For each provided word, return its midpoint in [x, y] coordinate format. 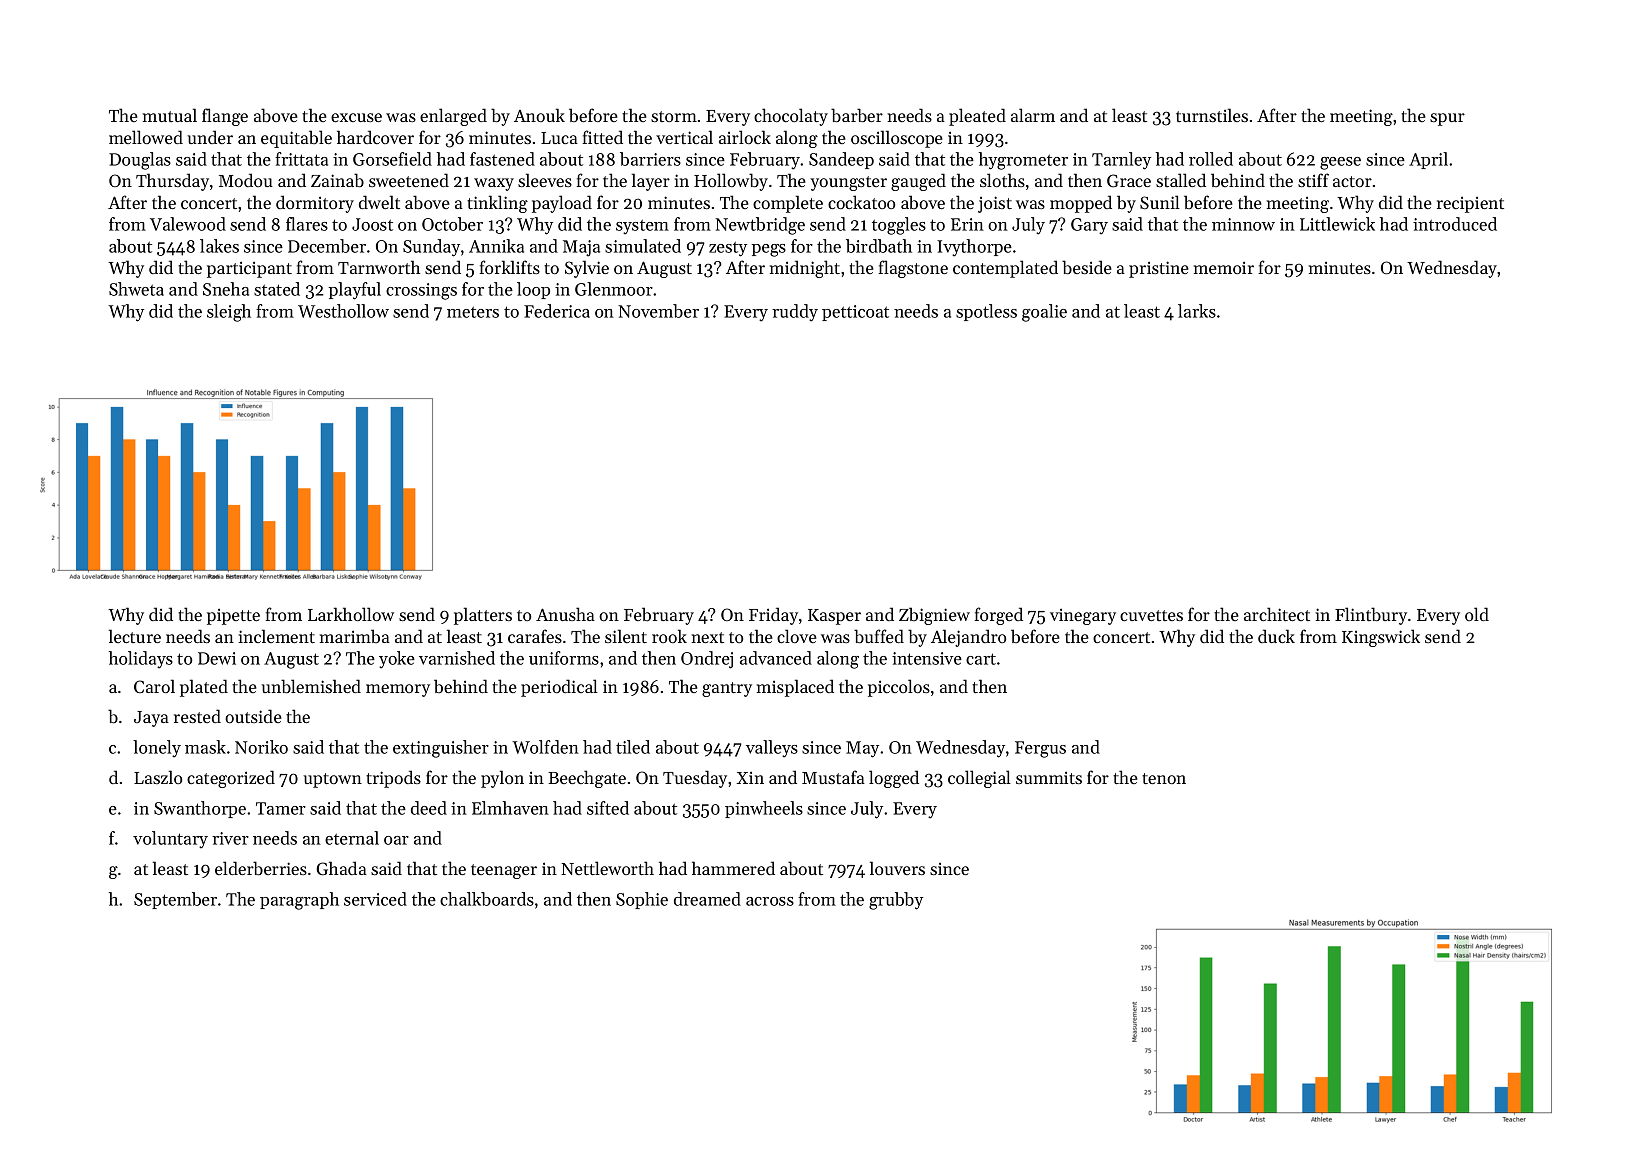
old [1477, 614]
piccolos [899, 688]
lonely [157, 749]
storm [674, 116]
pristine [1159, 269]
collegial [979, 779]
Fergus [1040, 749]
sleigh [229, 313]
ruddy [795, 313]
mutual [170, 115]
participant [249, 269]
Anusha [565, 614]
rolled [1211, 159]
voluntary [170, 840]
